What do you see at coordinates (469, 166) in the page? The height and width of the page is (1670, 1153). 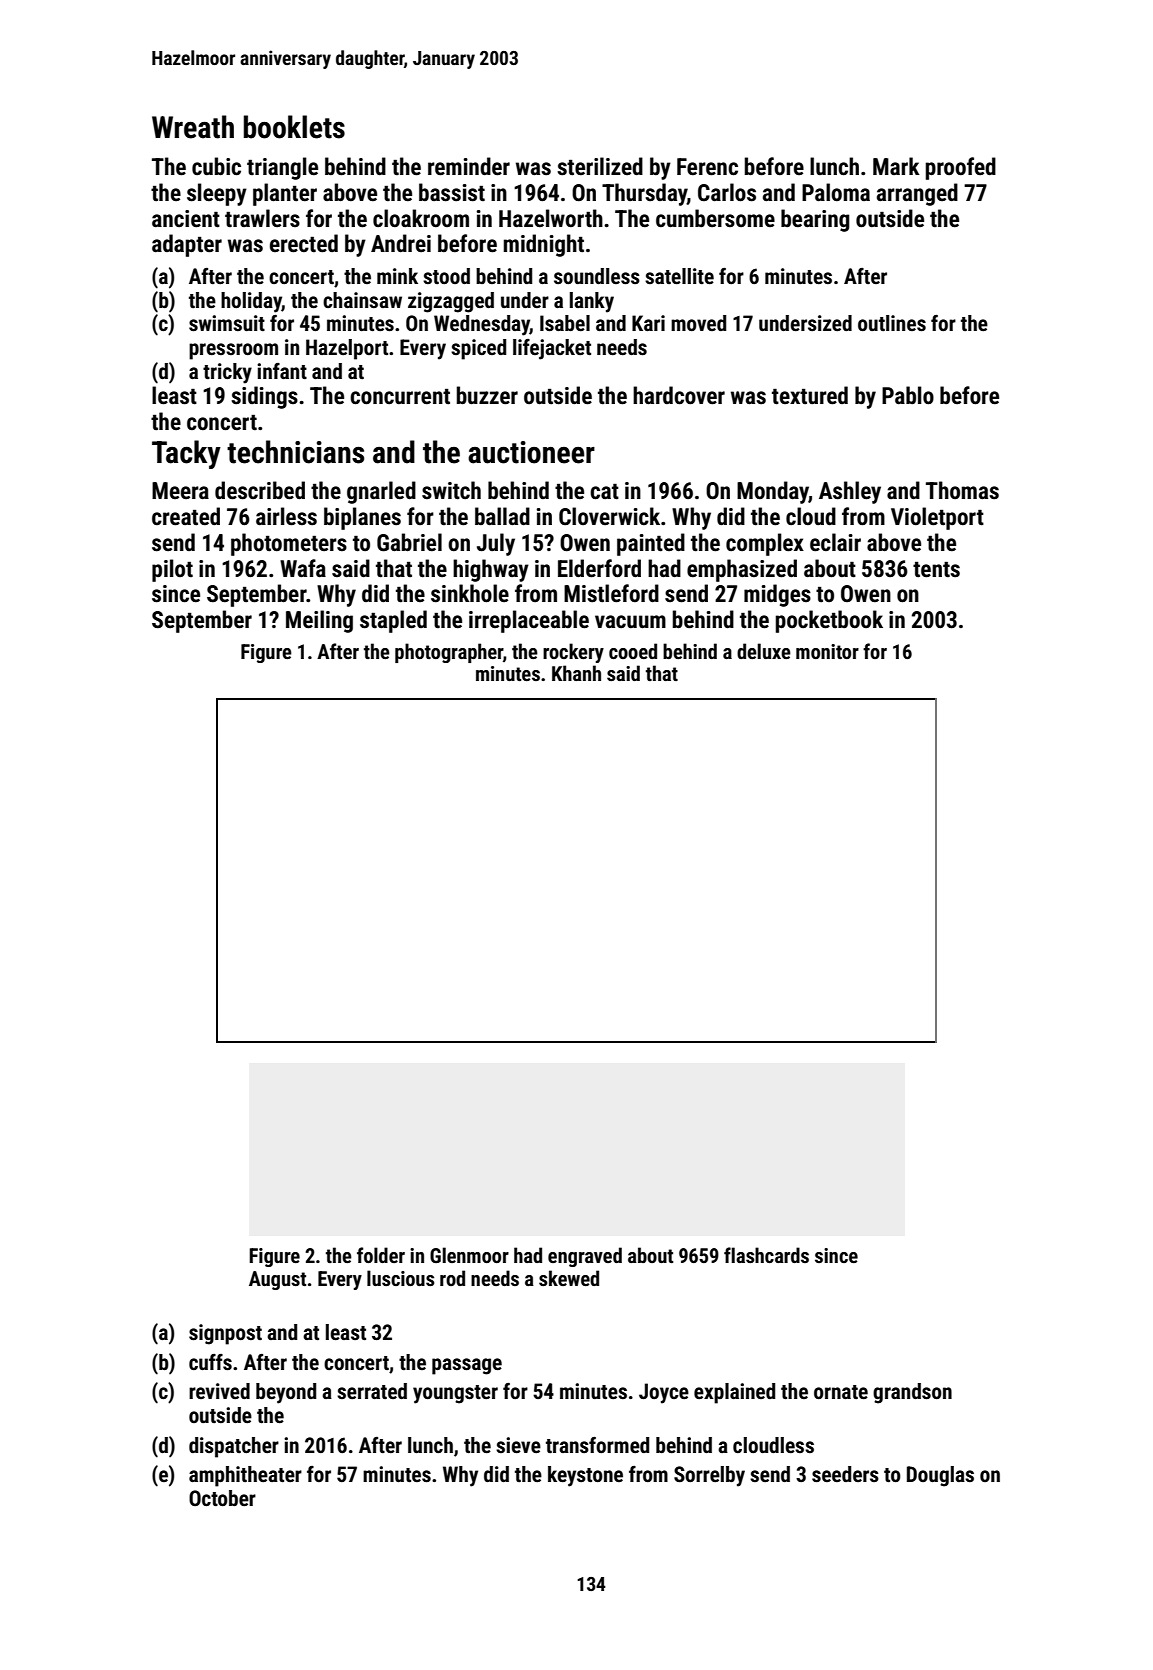 I see `reminder` at bounding box center [469, 166].
